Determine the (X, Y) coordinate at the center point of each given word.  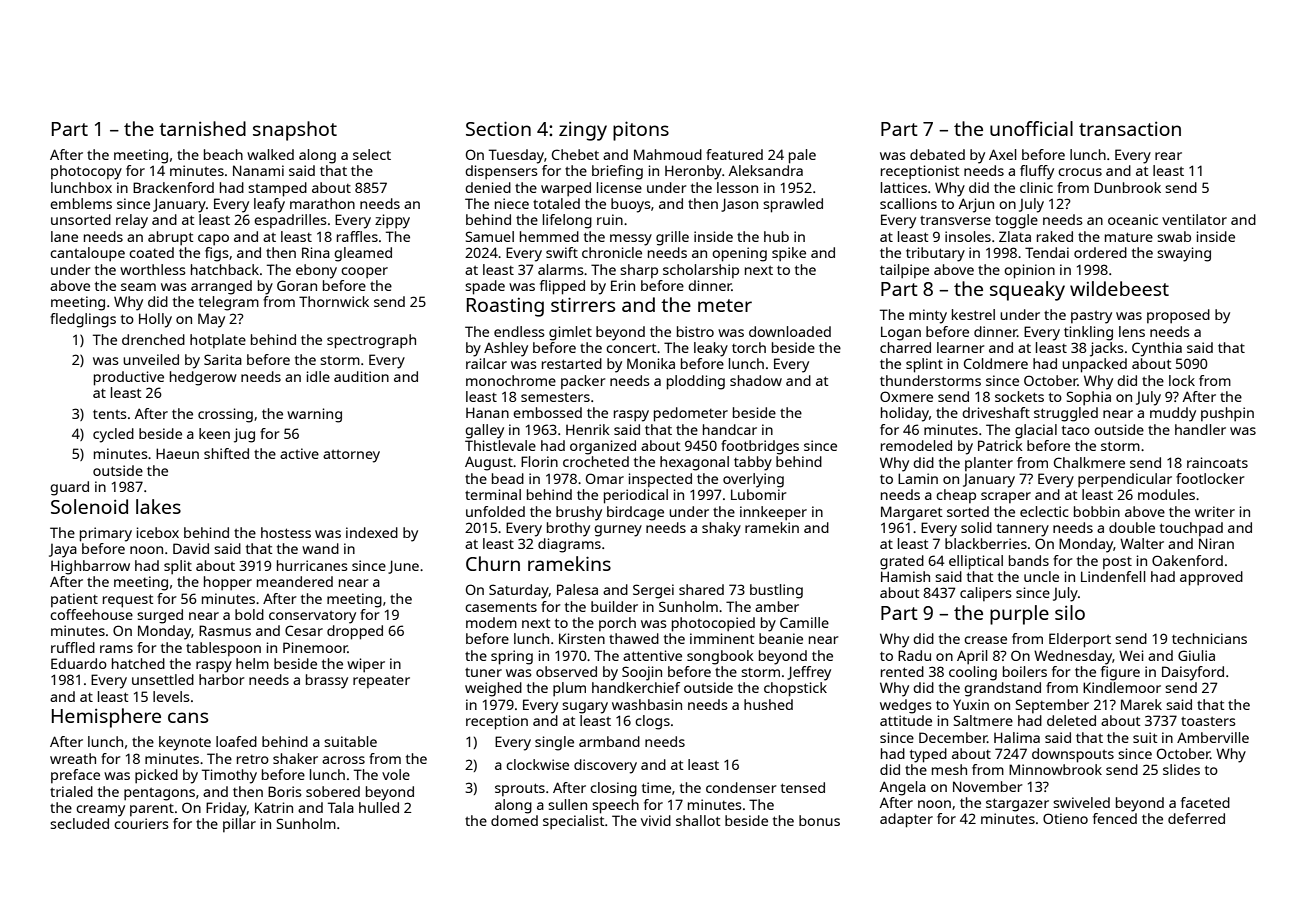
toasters (1208, 721)
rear (1168, 156)
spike (789, 254)
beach (223, 154)
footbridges (760, 447)
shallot (698, 820)
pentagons (159, 794)
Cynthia (1157, 349)
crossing (225, 415)
